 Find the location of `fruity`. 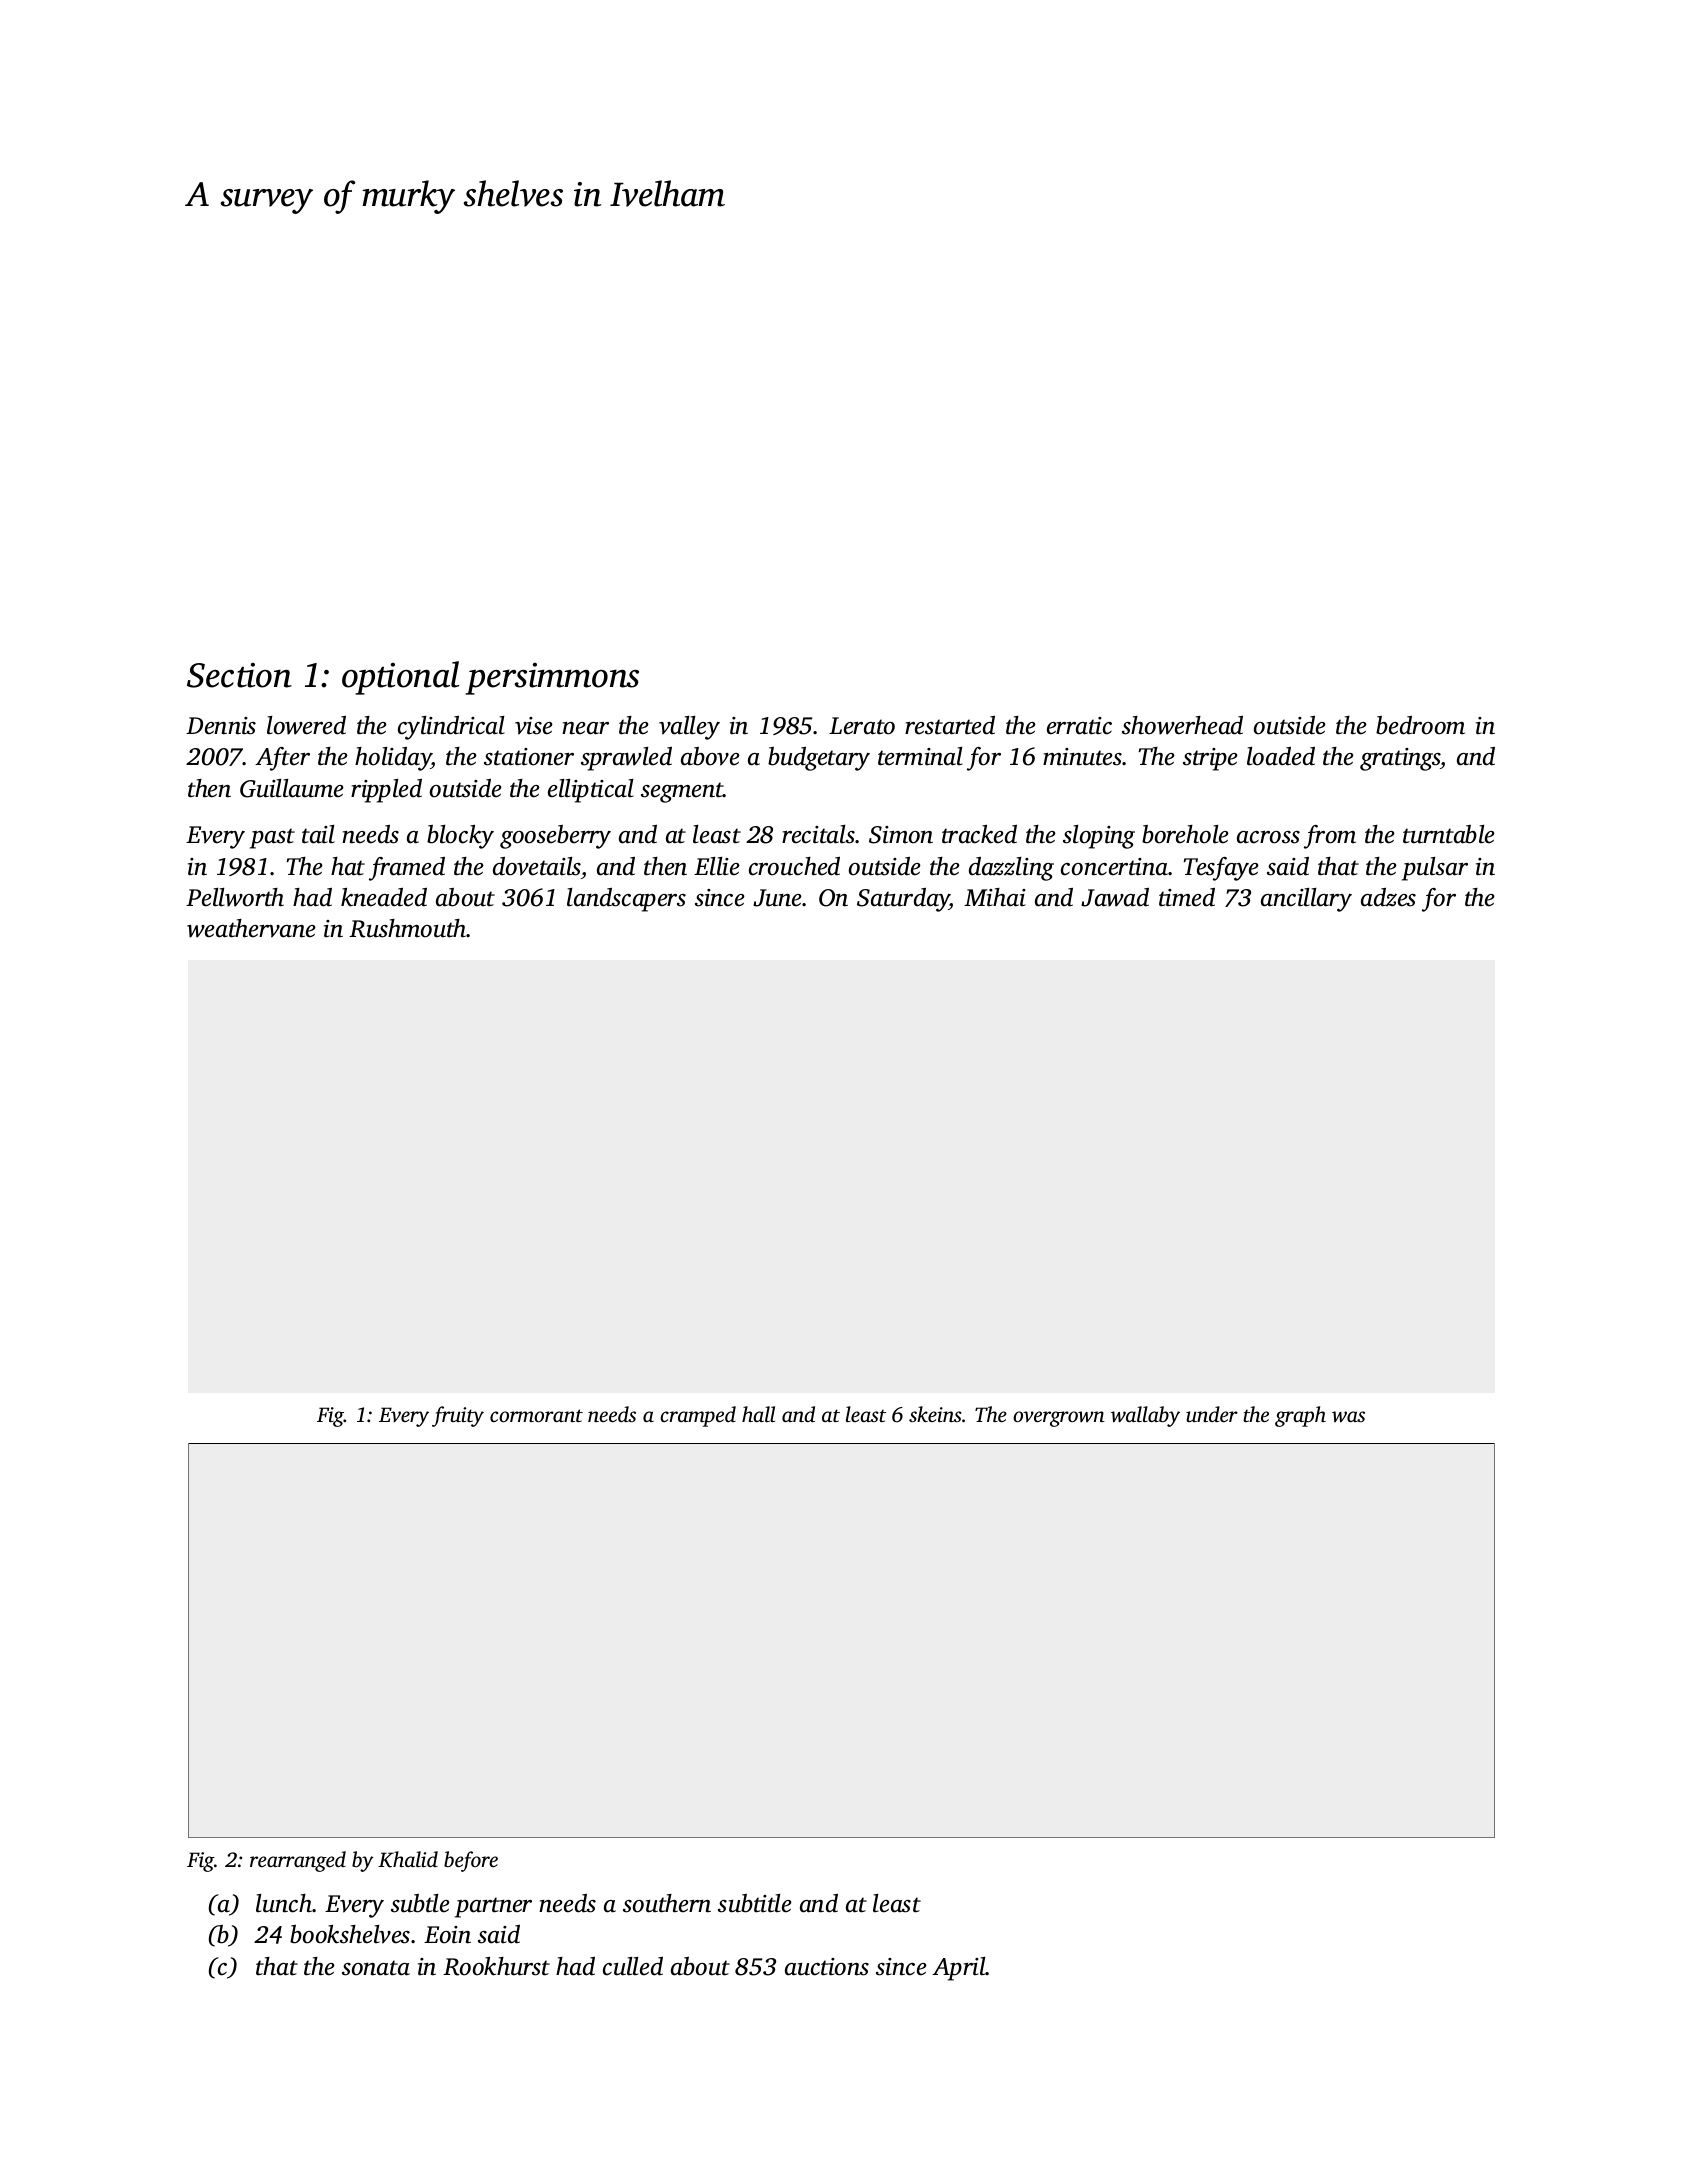

fruity is located at coordinates (458, 1416).
